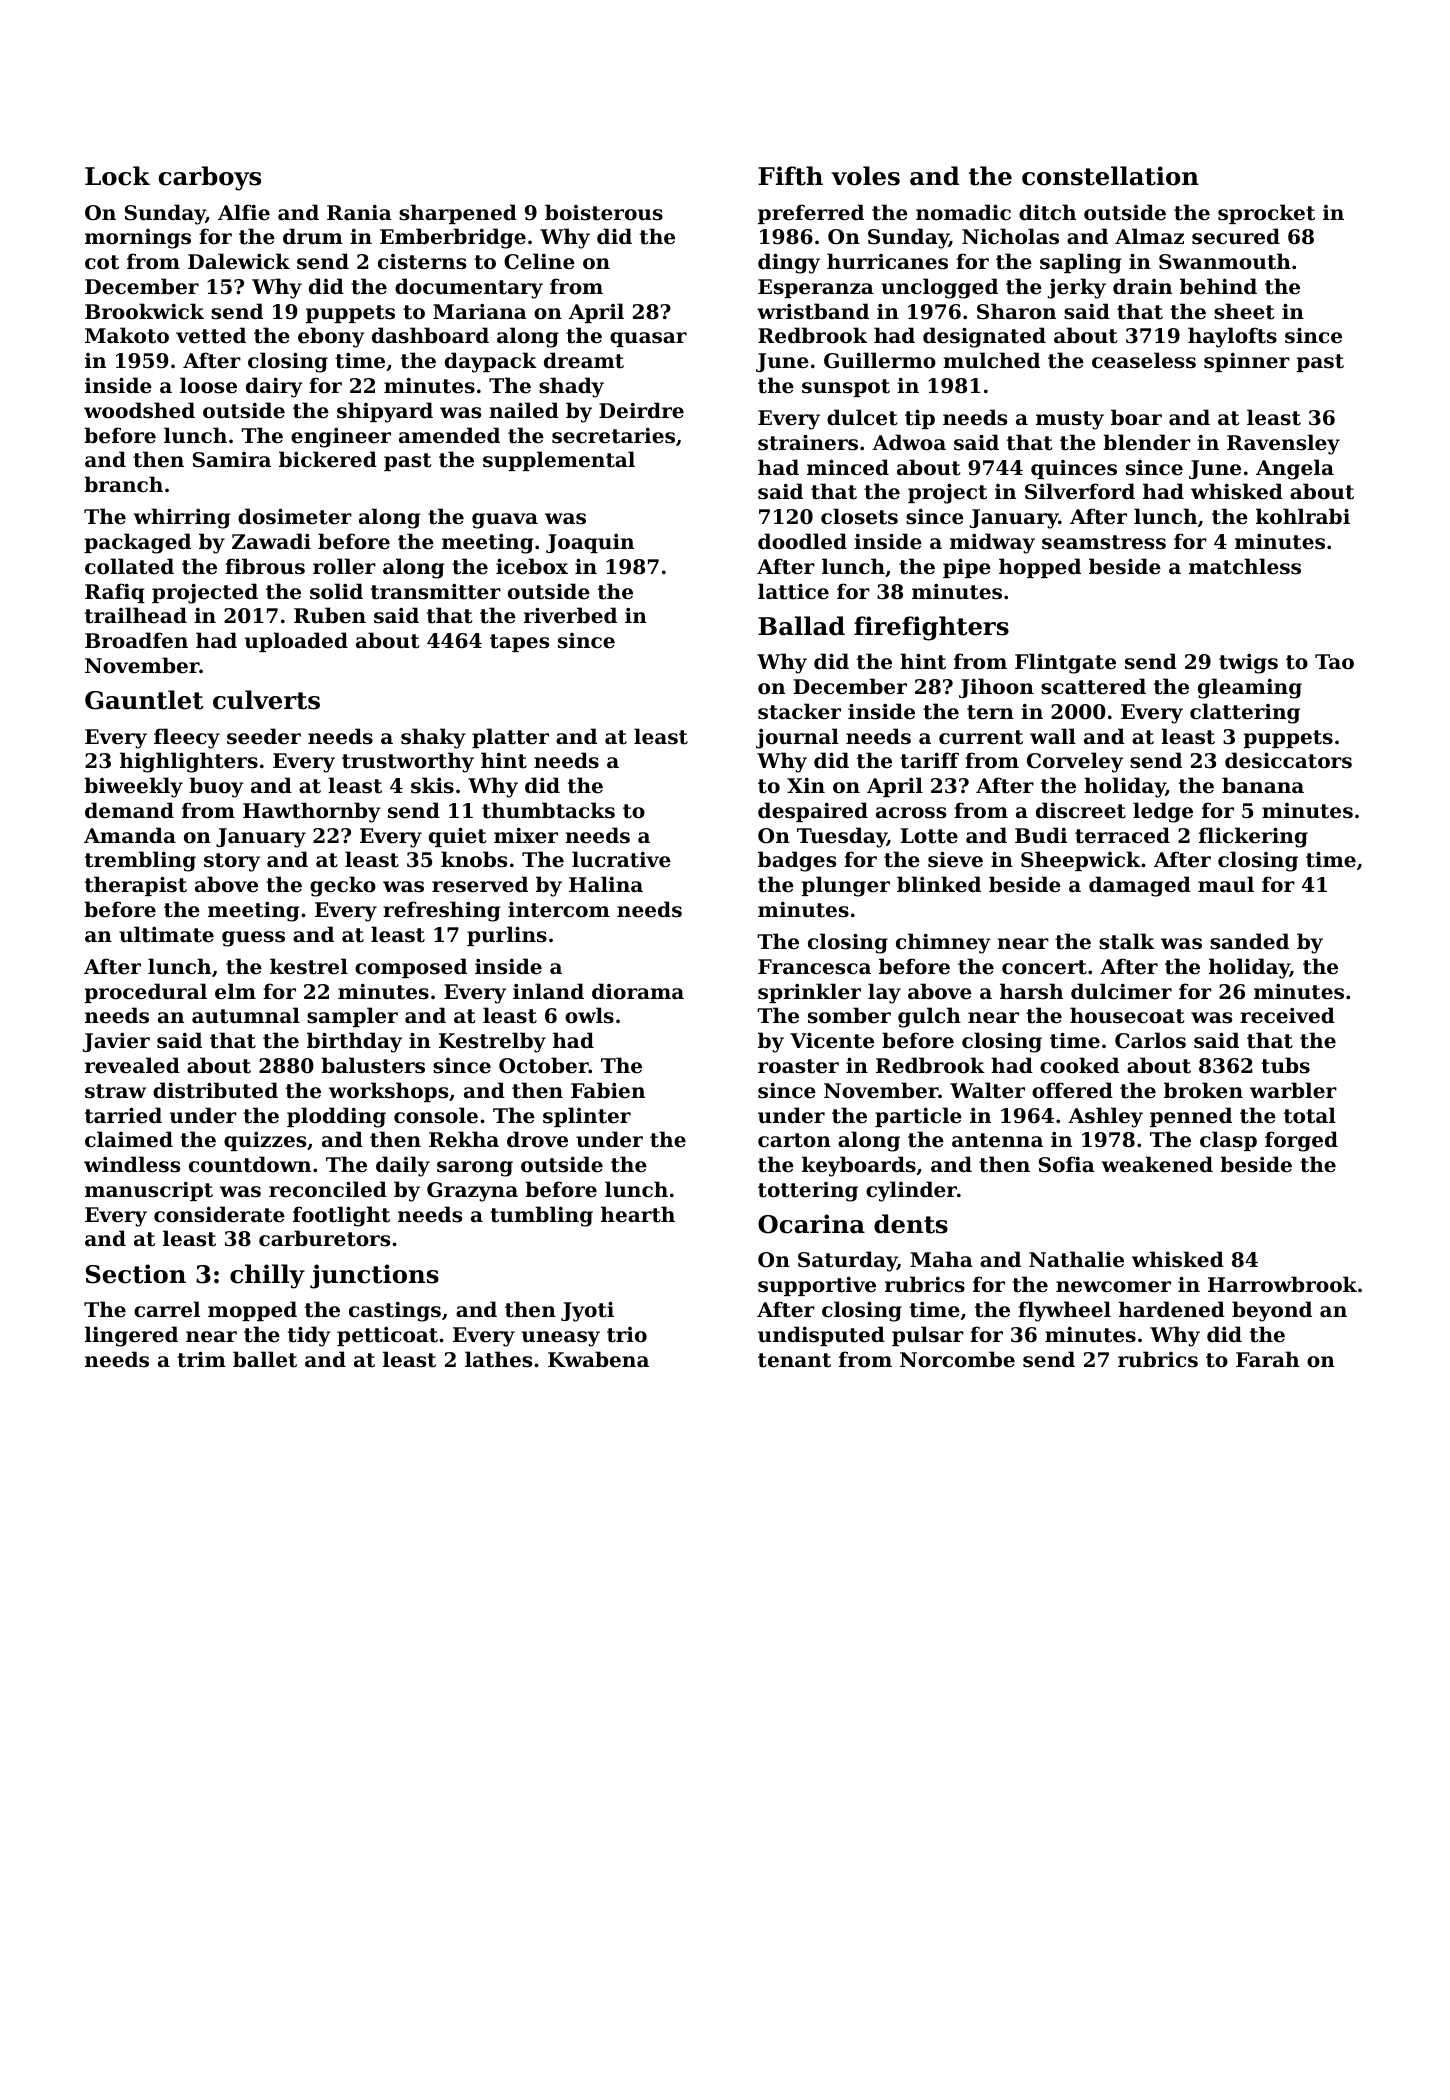  I want to click on owls, so click(589, 1015).
